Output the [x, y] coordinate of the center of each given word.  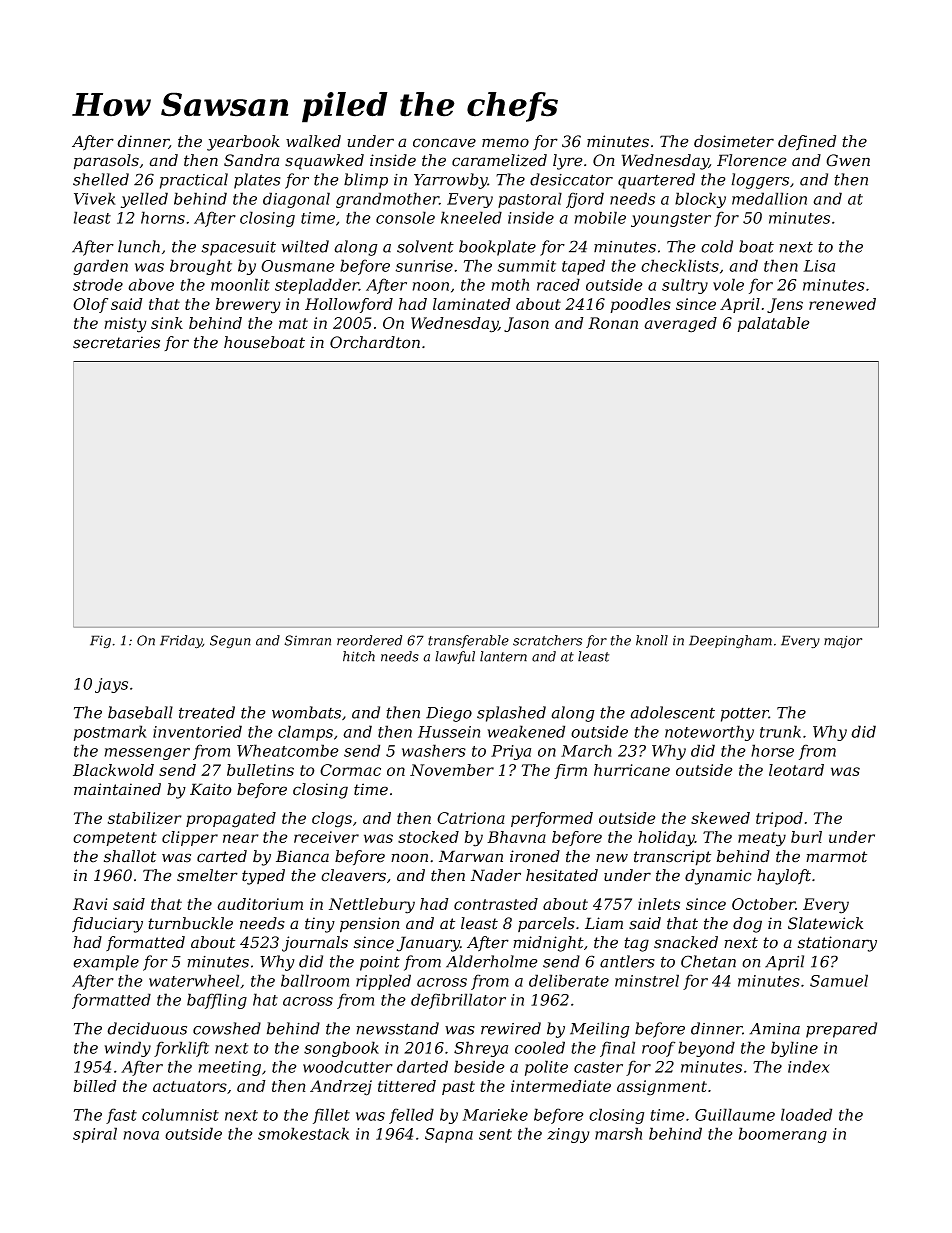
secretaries [116, 342]
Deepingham [730, 642]
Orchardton [375, 342]
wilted [305, 246]
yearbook [243, 143]
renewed [842, 304]
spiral [95, 1135]
